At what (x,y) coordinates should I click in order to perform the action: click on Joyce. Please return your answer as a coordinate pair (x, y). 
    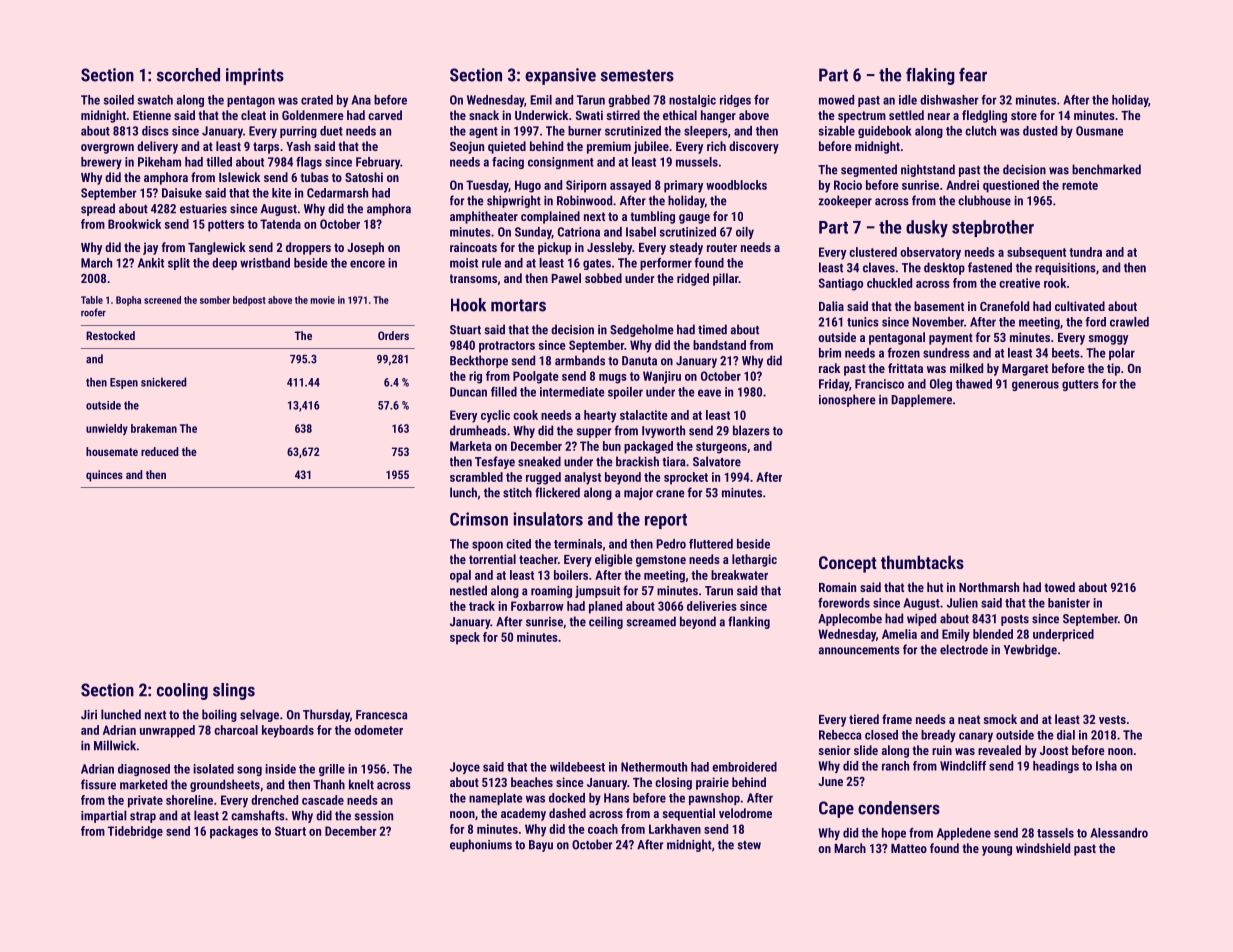
    Looking at the image, I should click on (465, 768).
